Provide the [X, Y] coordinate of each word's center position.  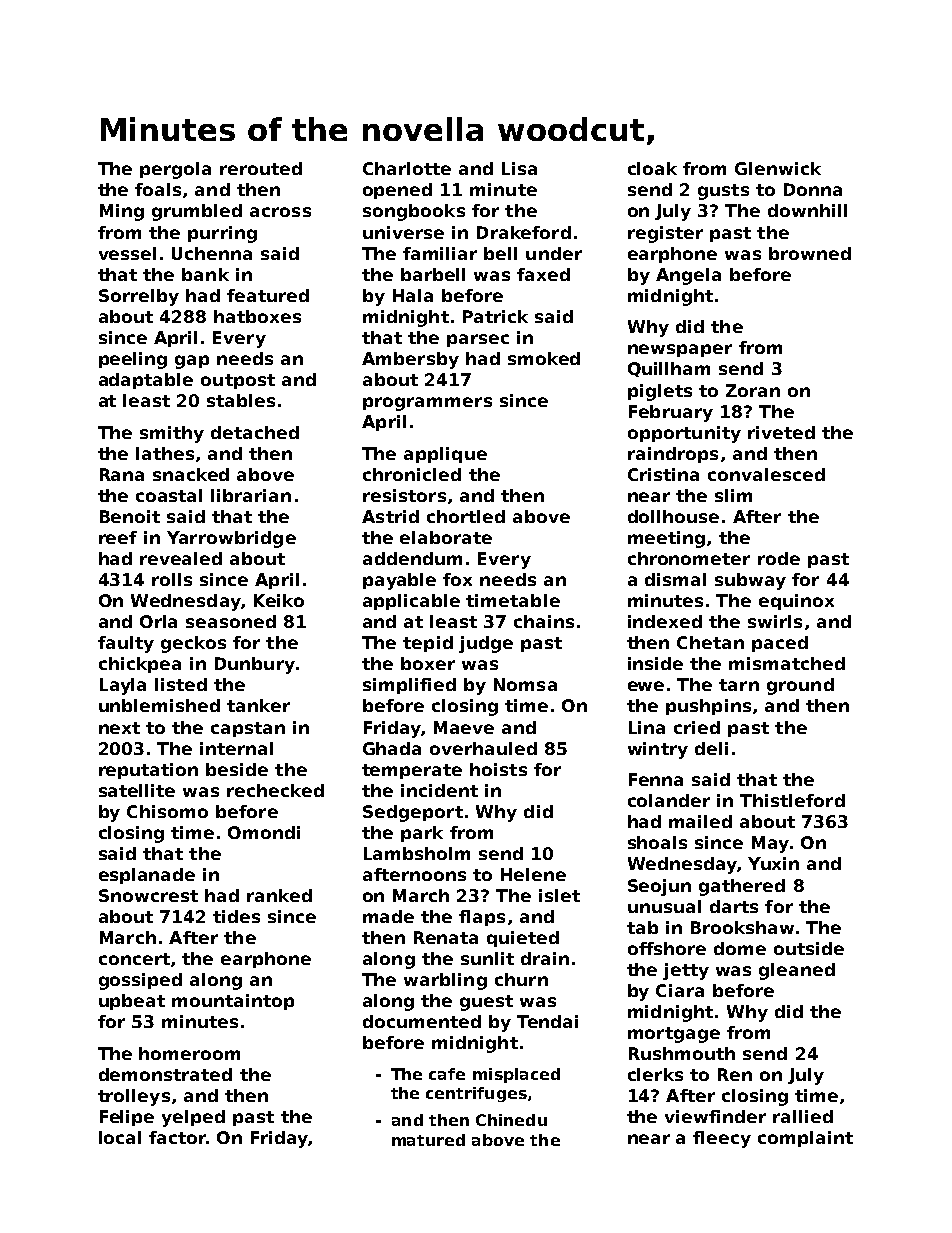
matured [428, 1140]
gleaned [797, 971]
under [554, 253]
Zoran [753, 390]
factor [177, 1137]
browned [810, 253]
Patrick [495, 316]
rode [779, 558]
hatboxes [257, 316]
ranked [279, 895]
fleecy [722, 1139]
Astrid [390, 516]
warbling [445, 981]
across [280, 212]
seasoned [231, 621]
